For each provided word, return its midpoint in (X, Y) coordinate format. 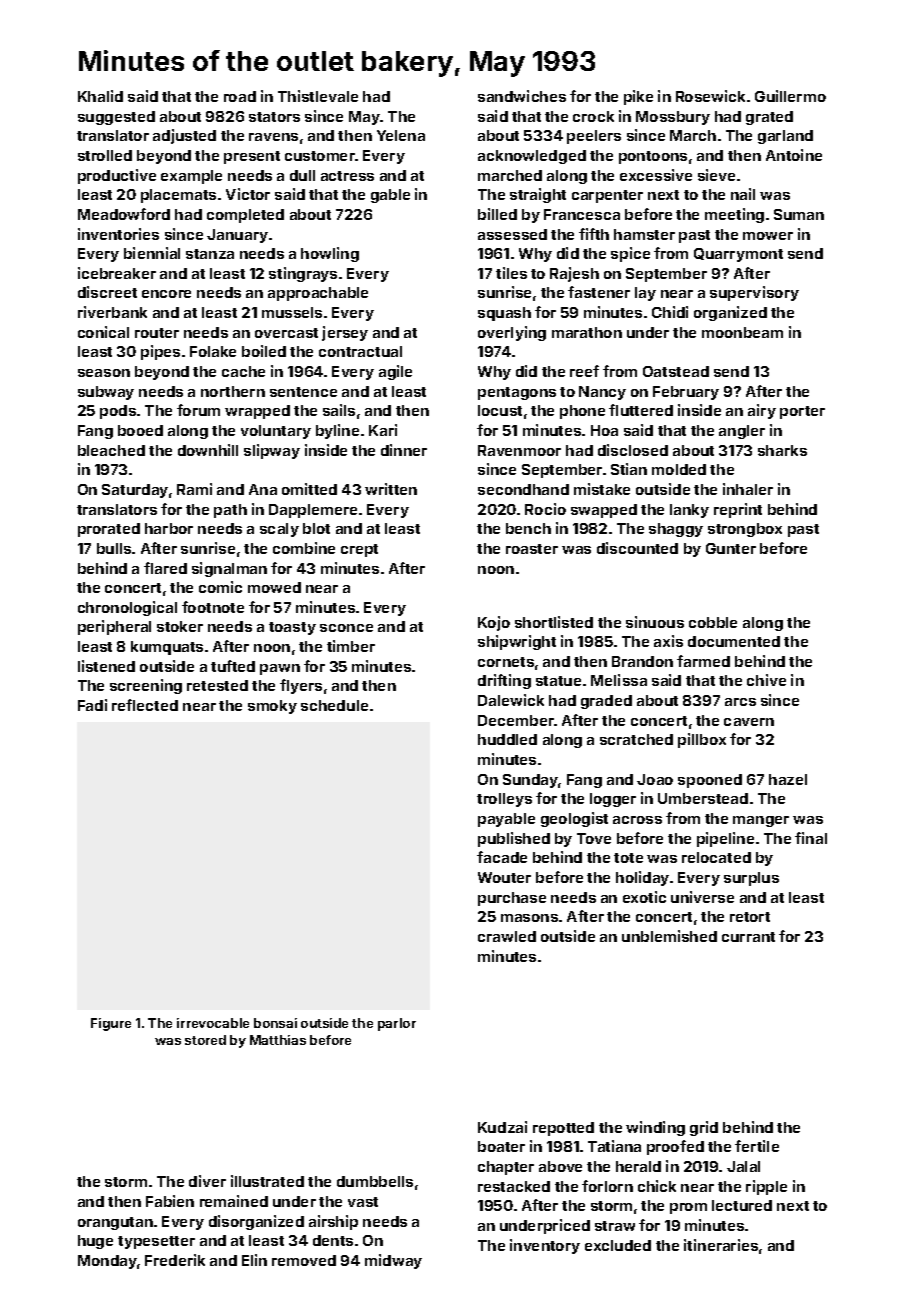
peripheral (114, 627)
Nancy (602, 393)
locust (500, 410)
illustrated (267, 1181)
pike (638, 97)
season (104, 373)
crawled (507, 936)
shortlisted (554, 622)
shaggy (676, 530)
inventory (545, 1246)
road (240, 96)
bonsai (275, 1023)
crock (593, 116)
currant (748, 937)
